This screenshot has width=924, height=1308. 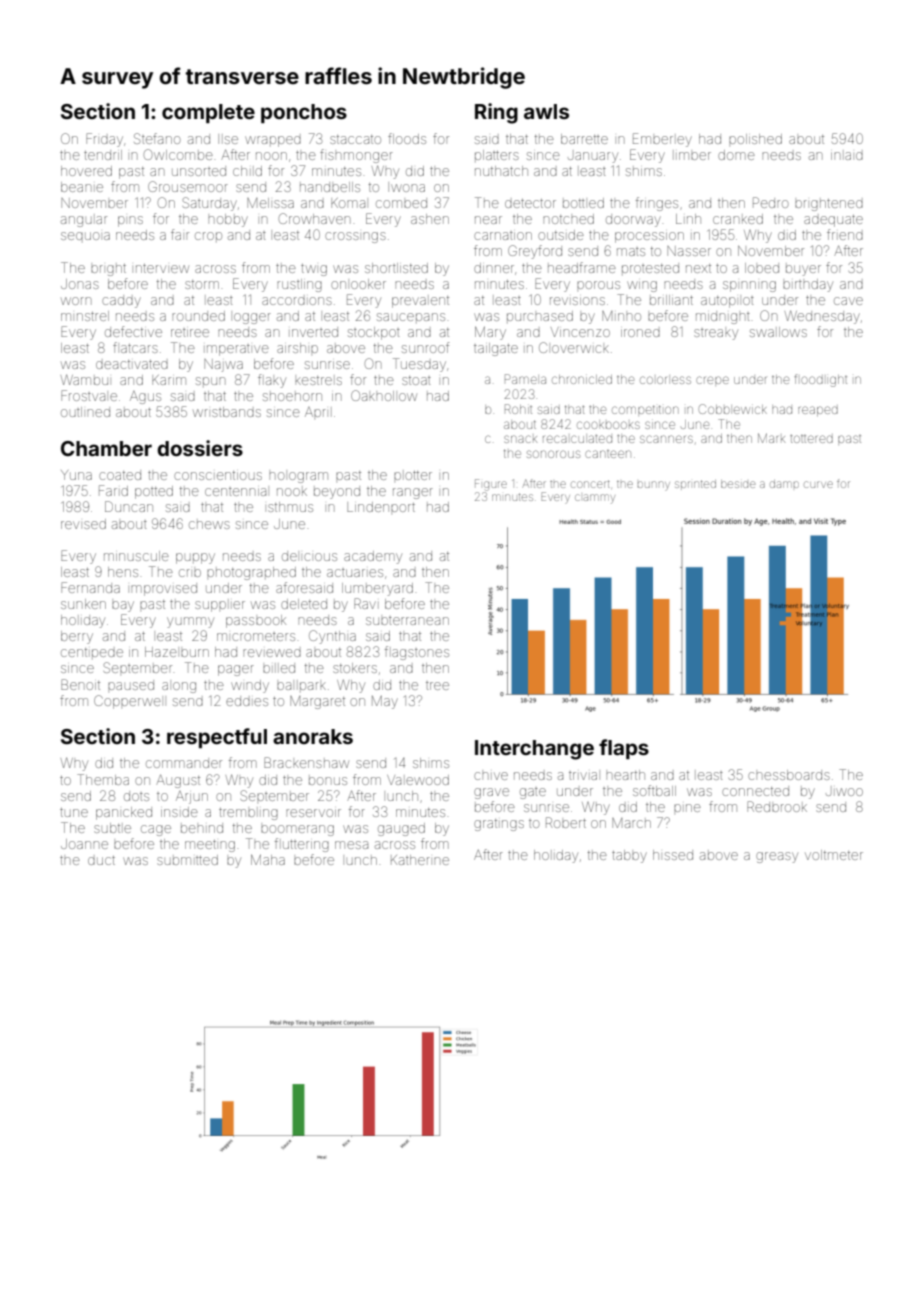 What do you see at coordinates (396, 268) in the screenshot?
I see `shortlisted` at bounding box center [396, 268].
